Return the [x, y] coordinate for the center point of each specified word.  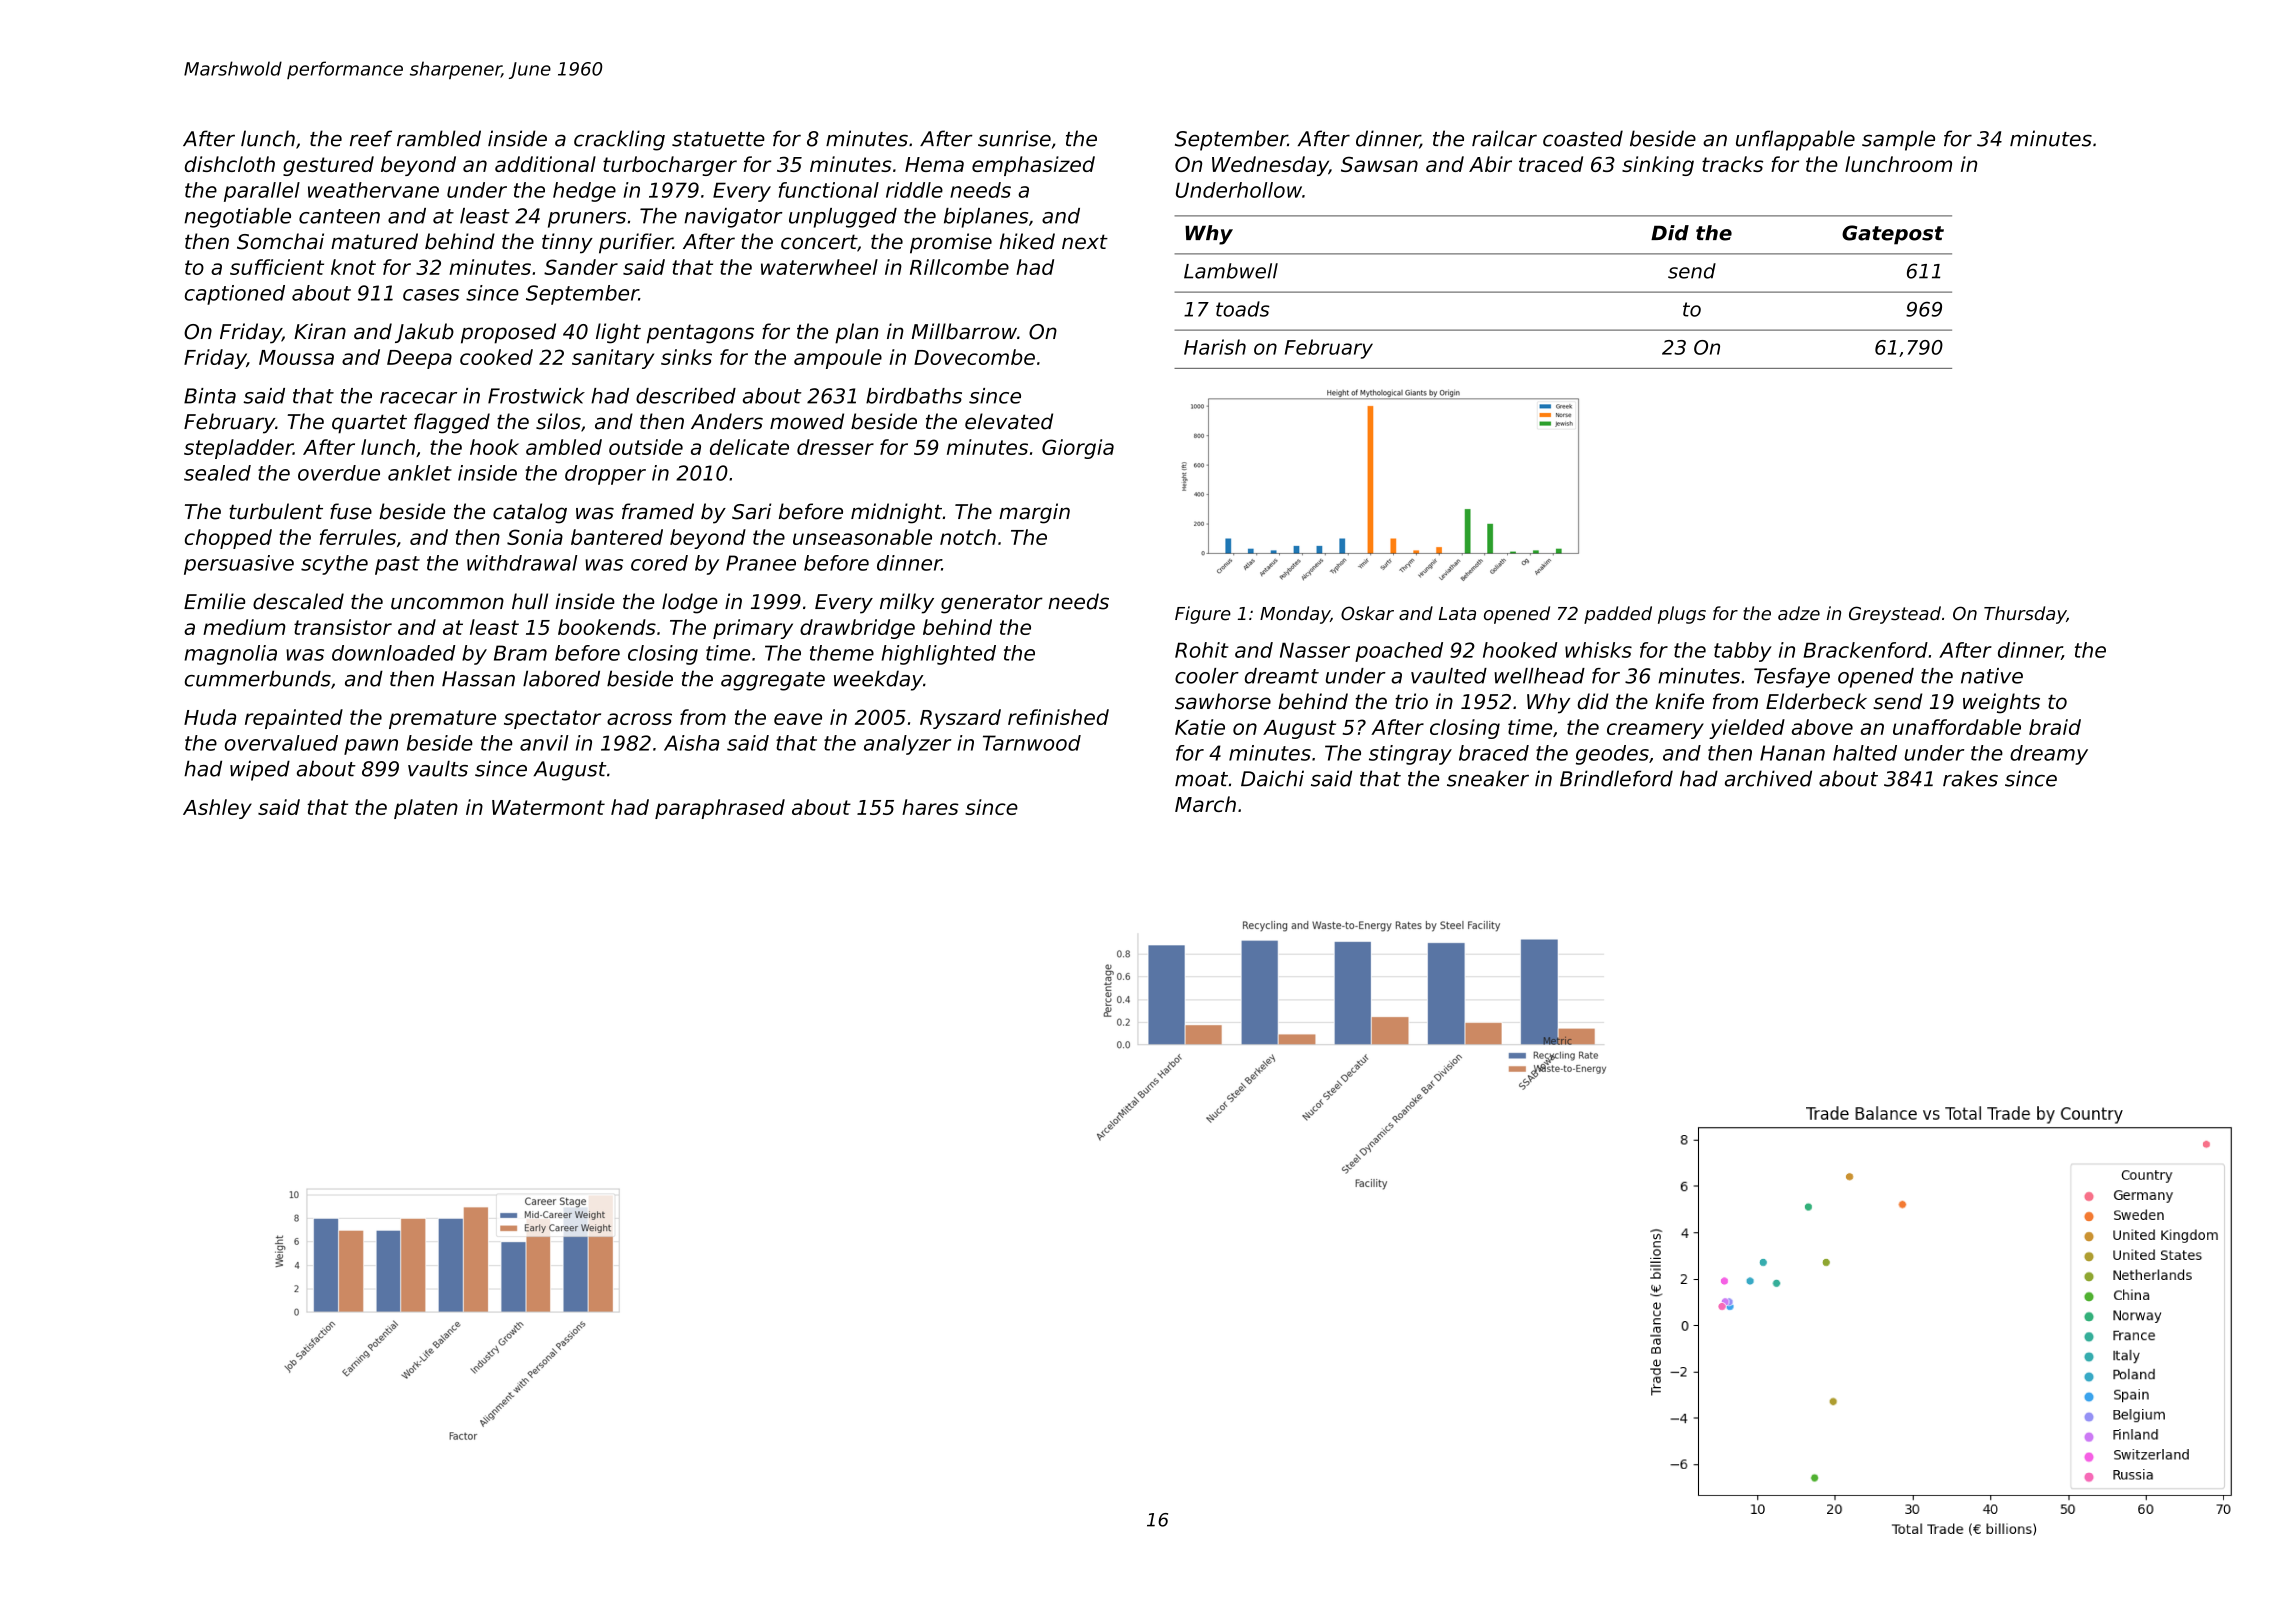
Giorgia [1078, 449]
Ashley [217, 809]
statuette [718, 139]
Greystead [1895, 615]
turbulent [276, 511]
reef [371, 138]
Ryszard [960, 719]
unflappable [1795, 140]
